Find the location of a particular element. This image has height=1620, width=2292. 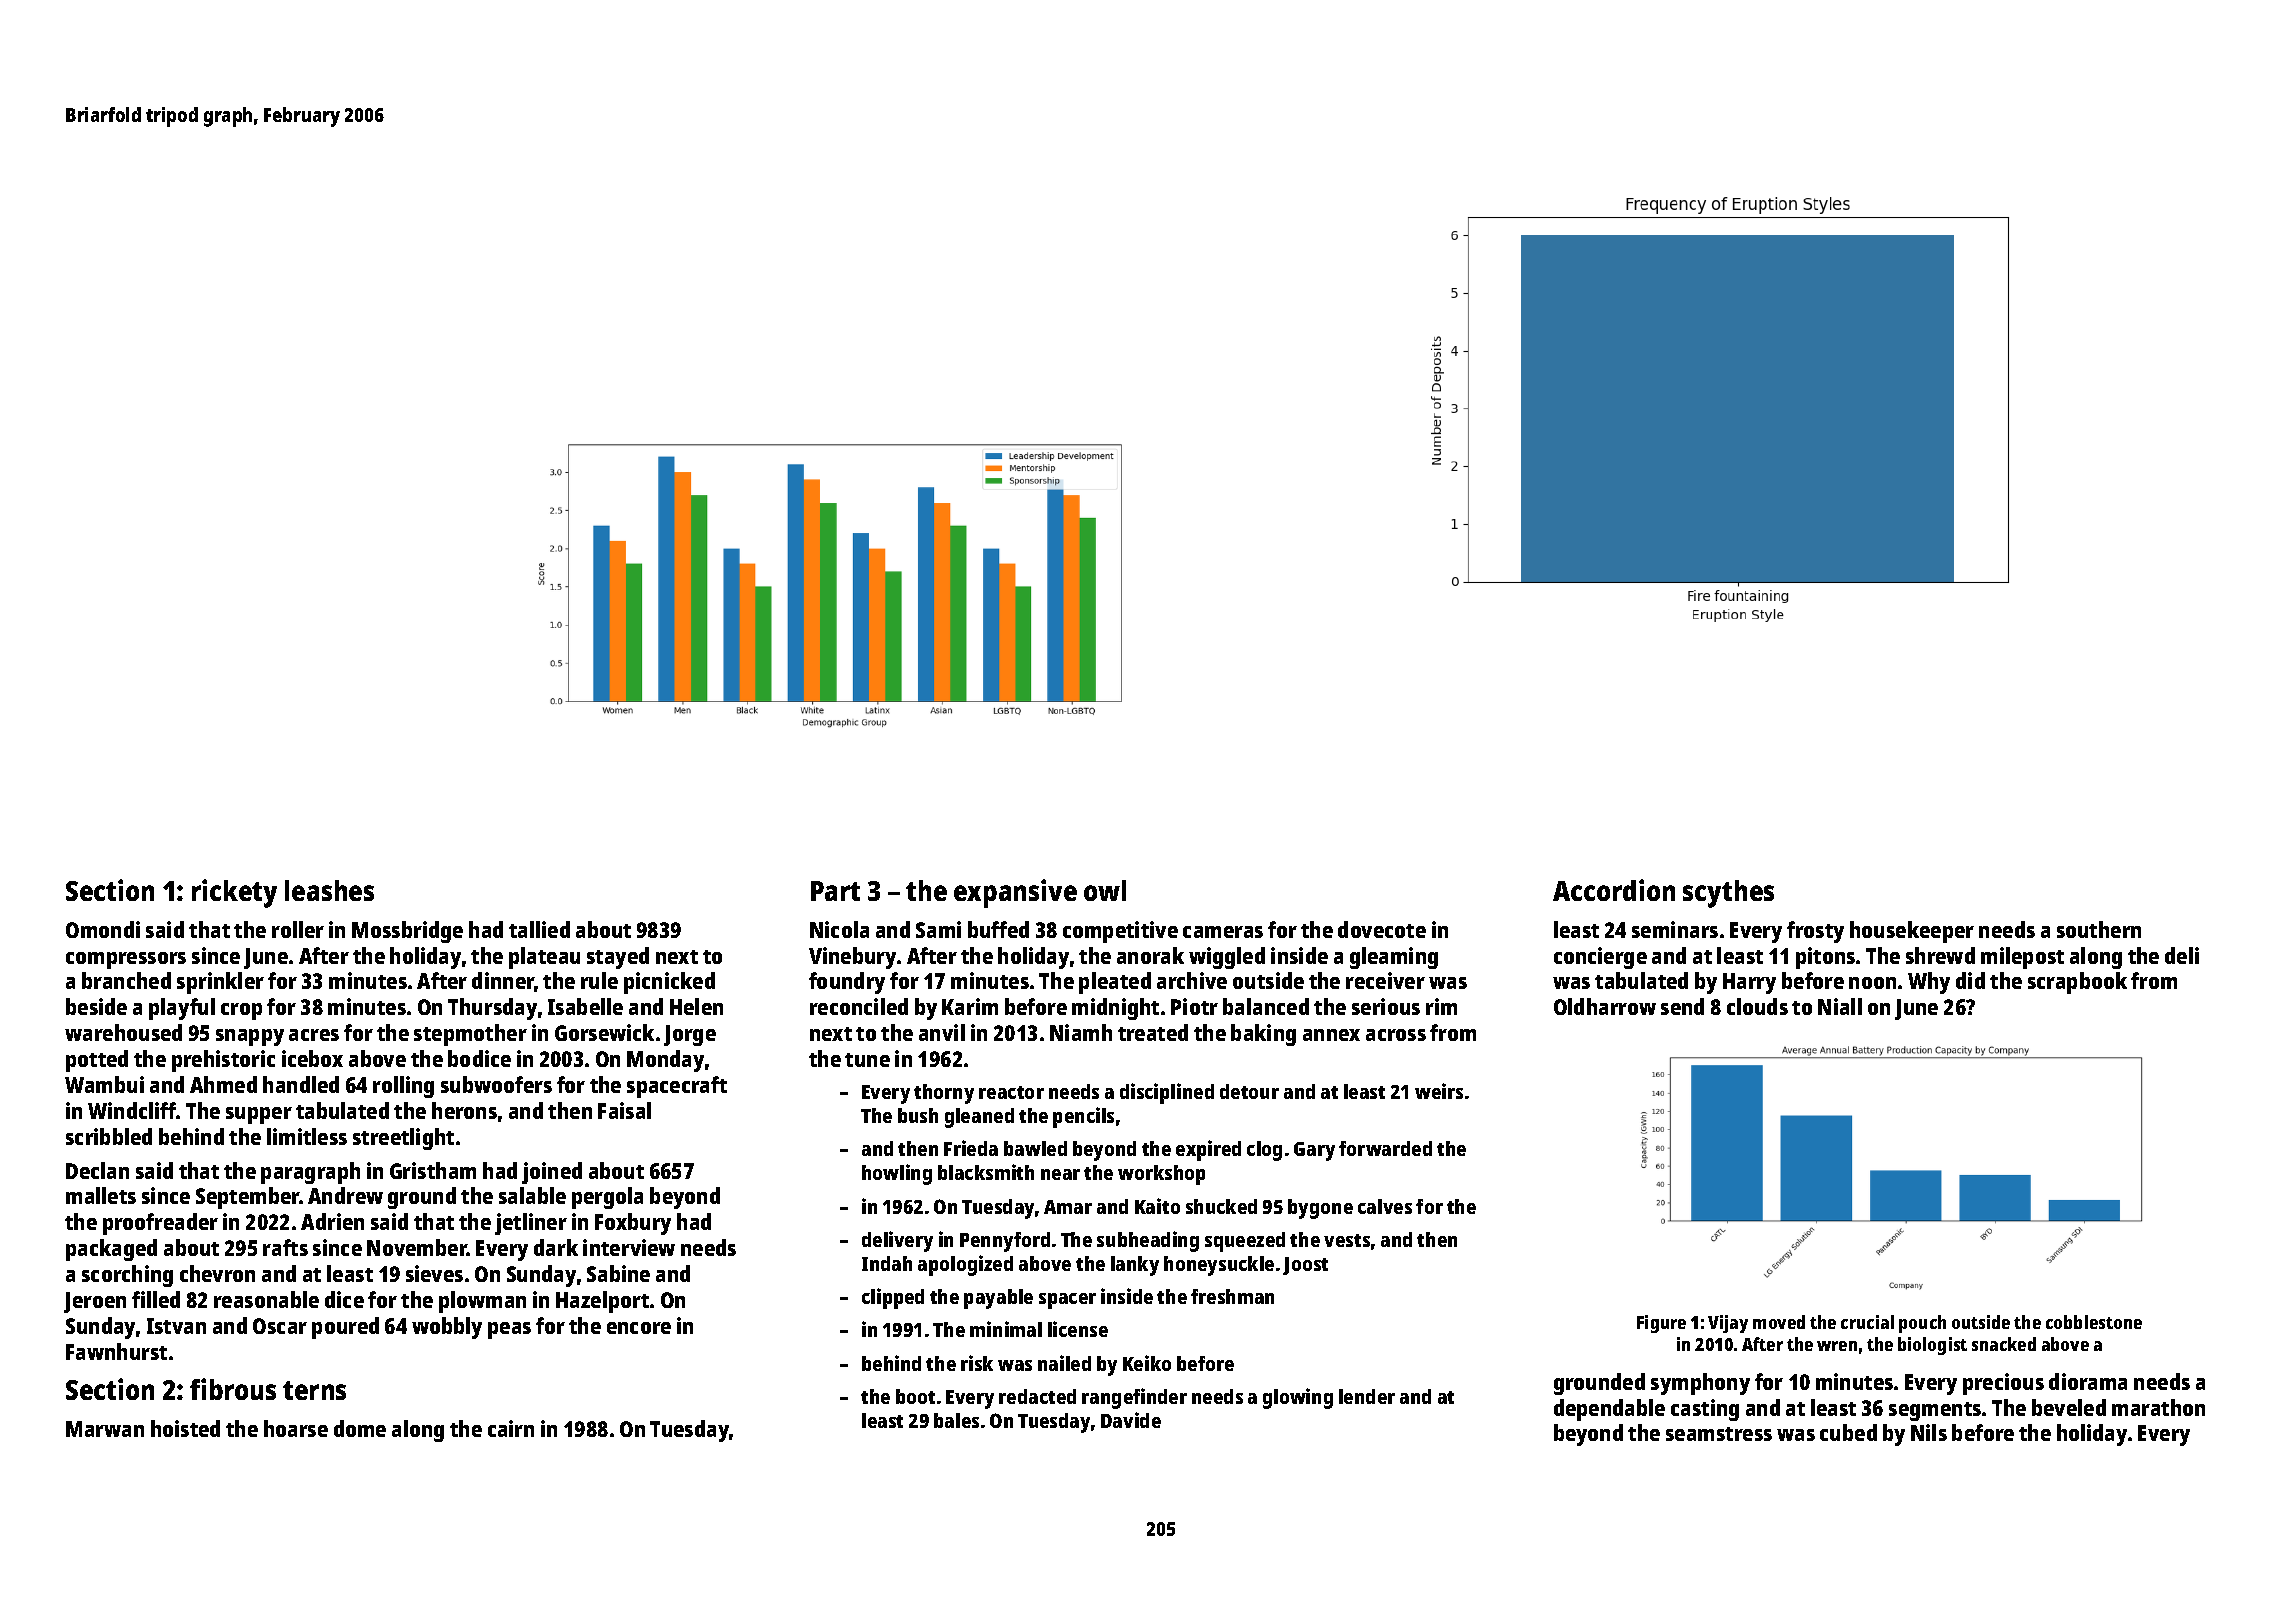

scribbled is located at coordinates (109, 1136).
